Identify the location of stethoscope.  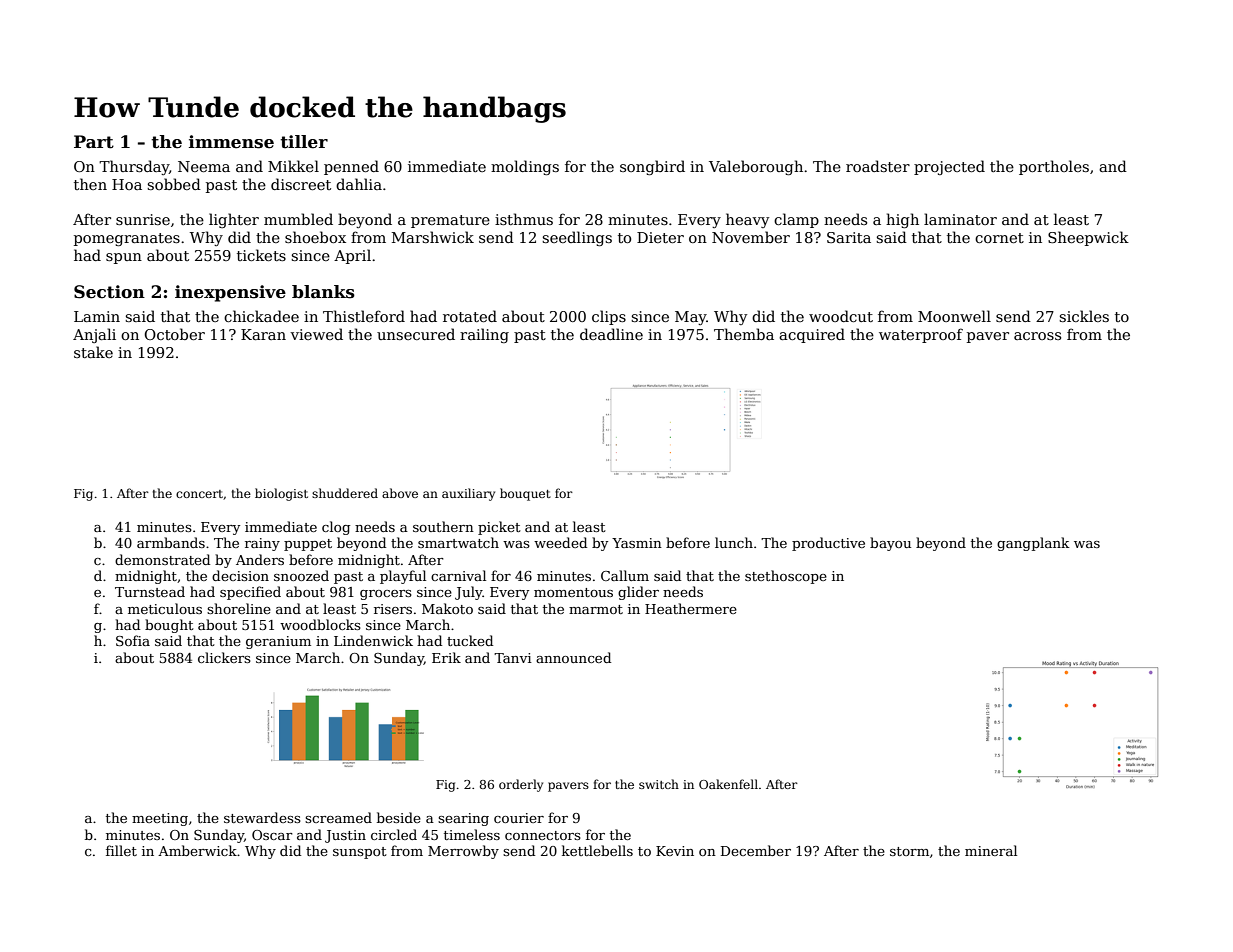
(786, 577).
